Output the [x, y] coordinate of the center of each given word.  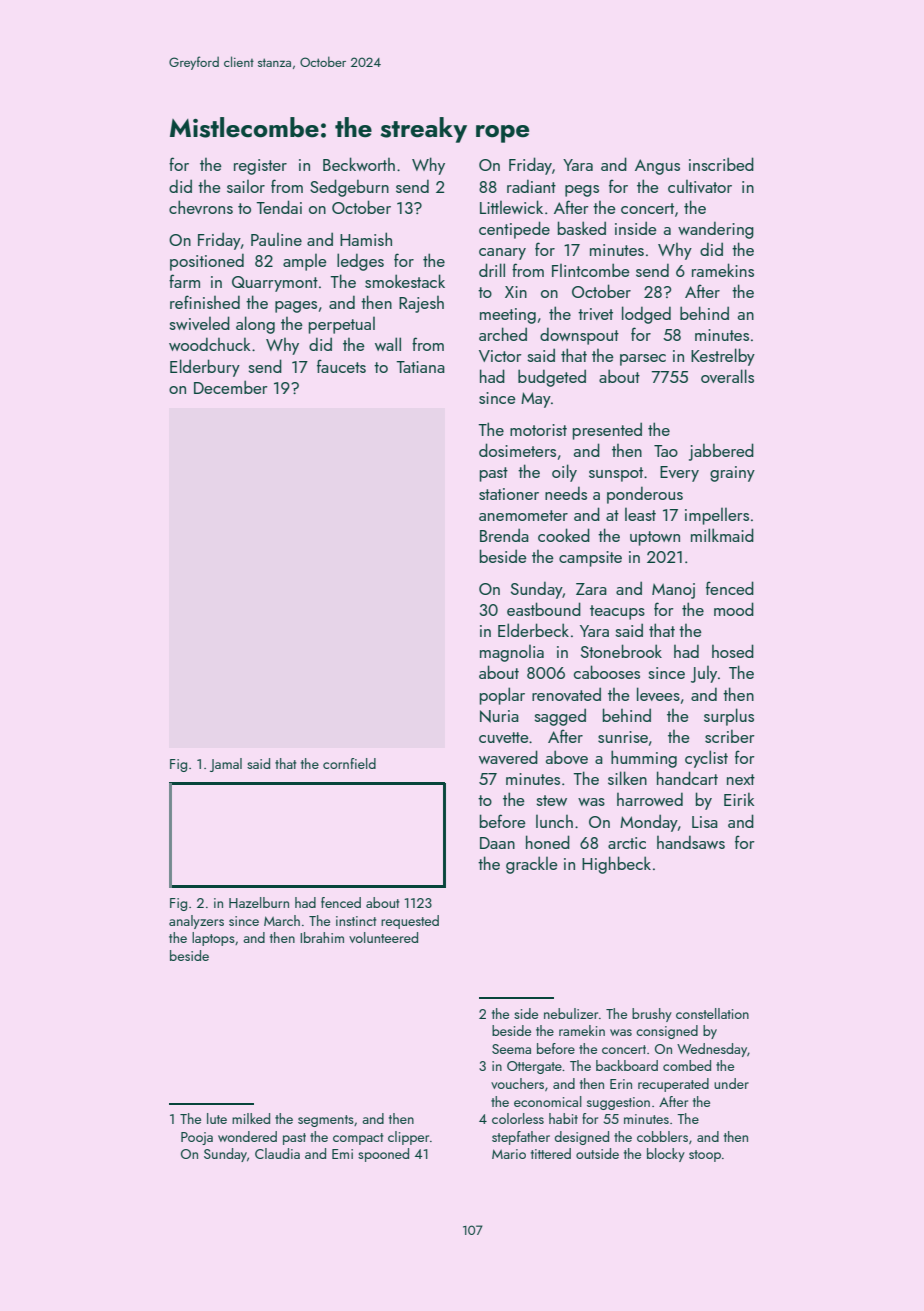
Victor [500, 356]
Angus [657, 167]
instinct [356, 921]
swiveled [199, 323]
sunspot [616, 474]
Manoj [673, 591]
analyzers [196, 922]
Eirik [739, 799]
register [260, 167]
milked [251, 1118]
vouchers [517, 1083]
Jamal [226, 765]
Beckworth [359, 164]
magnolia [512, 653]
